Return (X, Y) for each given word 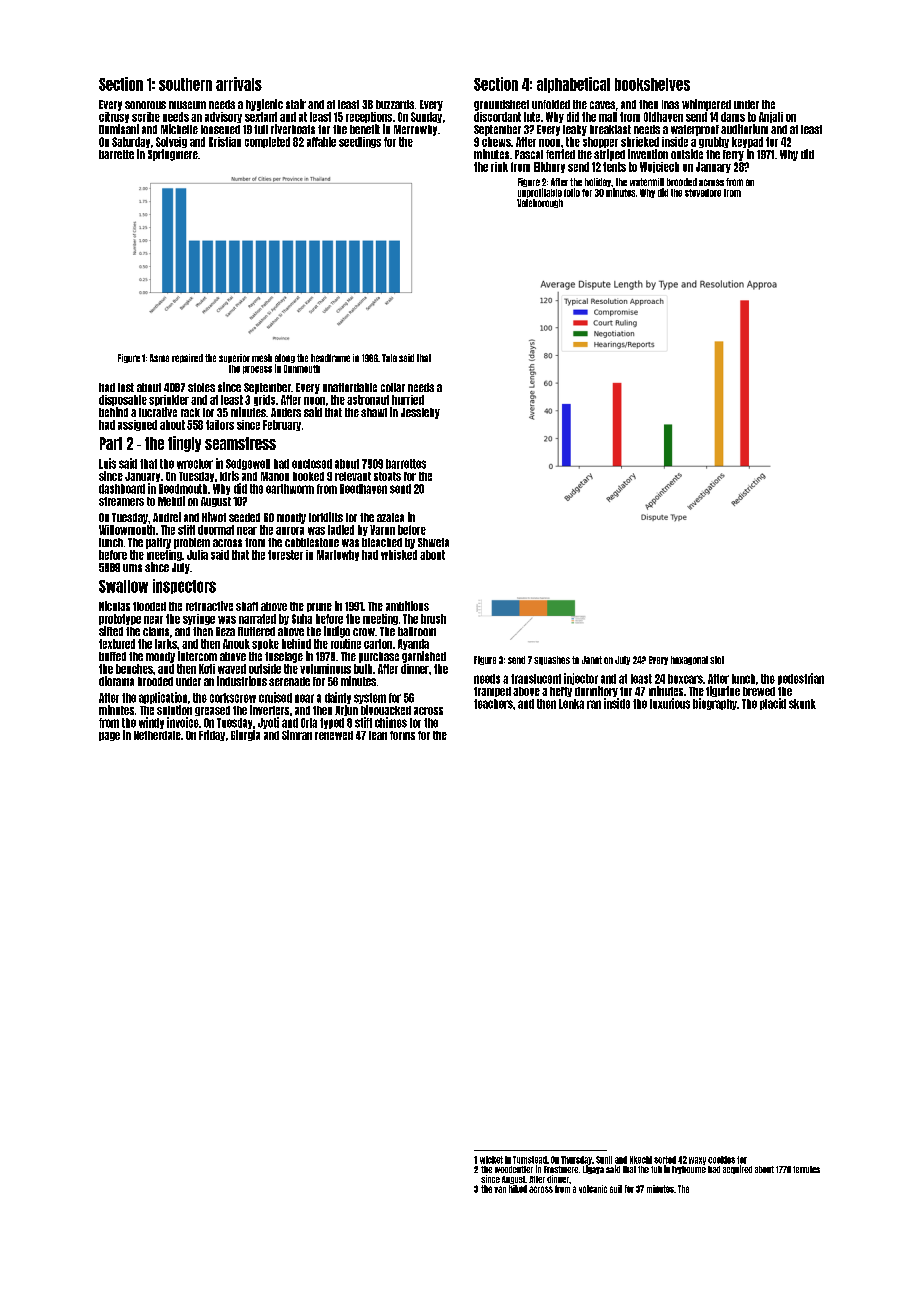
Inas (670, 104)
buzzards (395, 104)
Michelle (179, 129)
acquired (737, 1169)
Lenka (571, 704)
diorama (116, 681)
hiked (518, 1189)
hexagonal (689, 660)
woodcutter (514, 1169)
